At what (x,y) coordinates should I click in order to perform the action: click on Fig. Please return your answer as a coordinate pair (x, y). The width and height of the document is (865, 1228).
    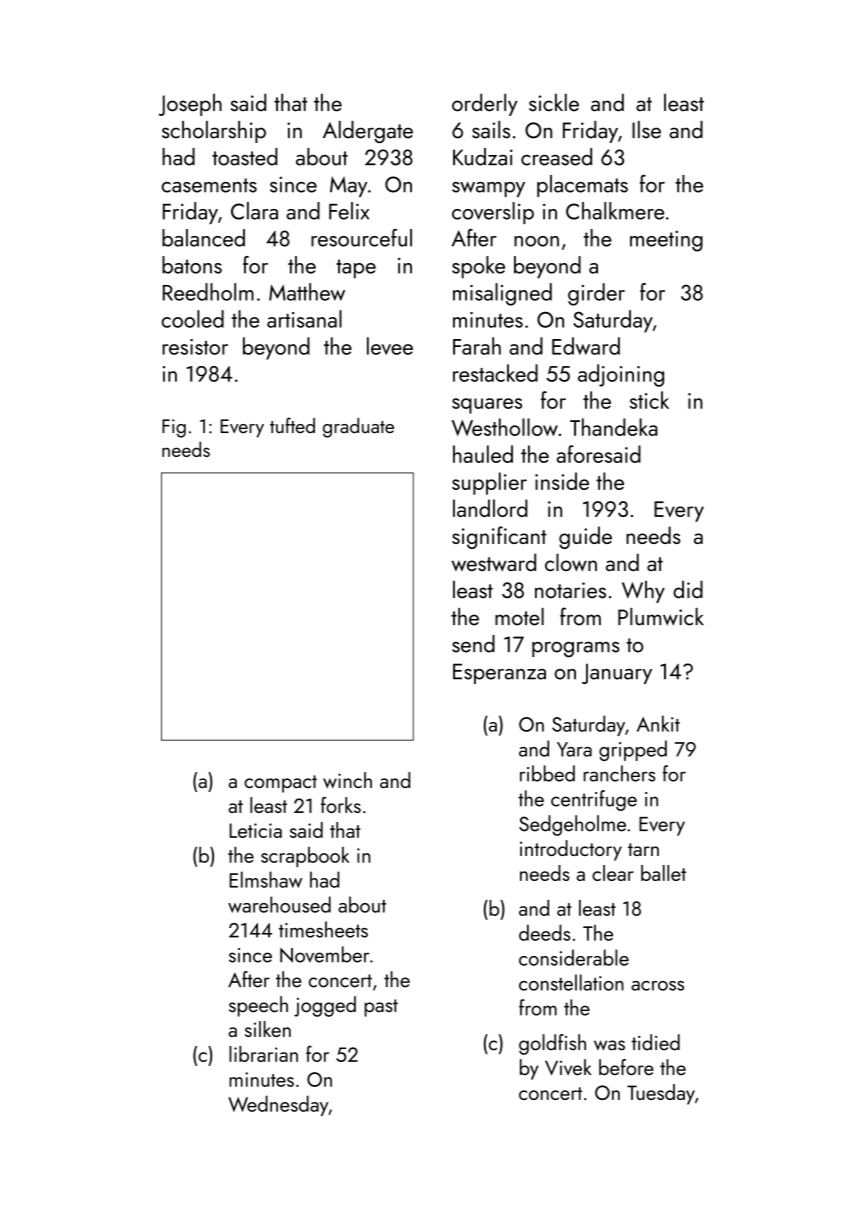
    Looking at the image, I should click on (174, 428).
